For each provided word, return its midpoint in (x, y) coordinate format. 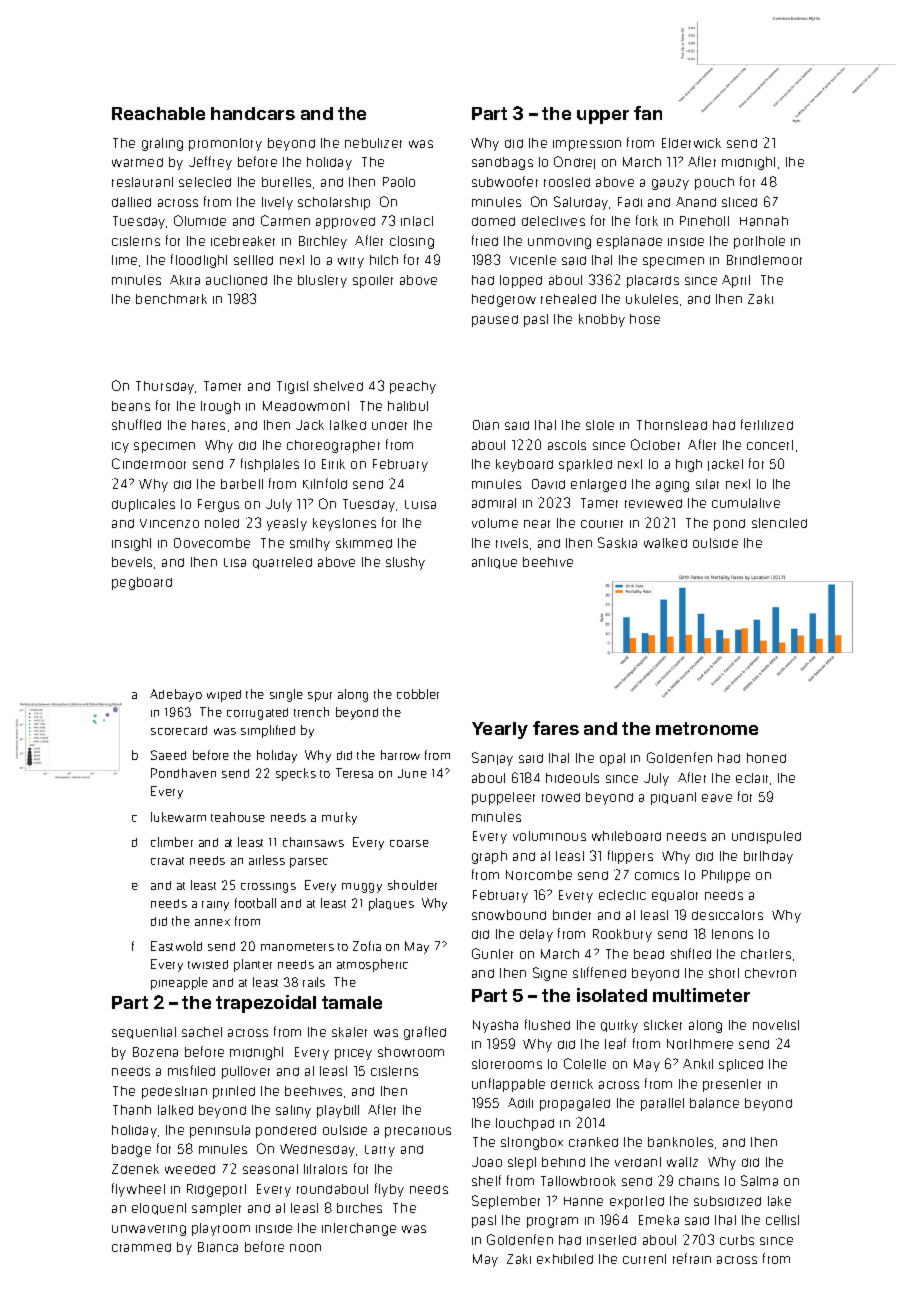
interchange (359, 1229)
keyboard (524, 465)
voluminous (549, 836)
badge (131, 1150)
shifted (691, 953)
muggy (362, 888)
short (724, 973)
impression (587, 145)
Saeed (168, 755)
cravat (167, 861)
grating (162, 144)
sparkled (585, 465)
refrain (692, 1258)
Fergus (218, 505)
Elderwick (691, 143)
